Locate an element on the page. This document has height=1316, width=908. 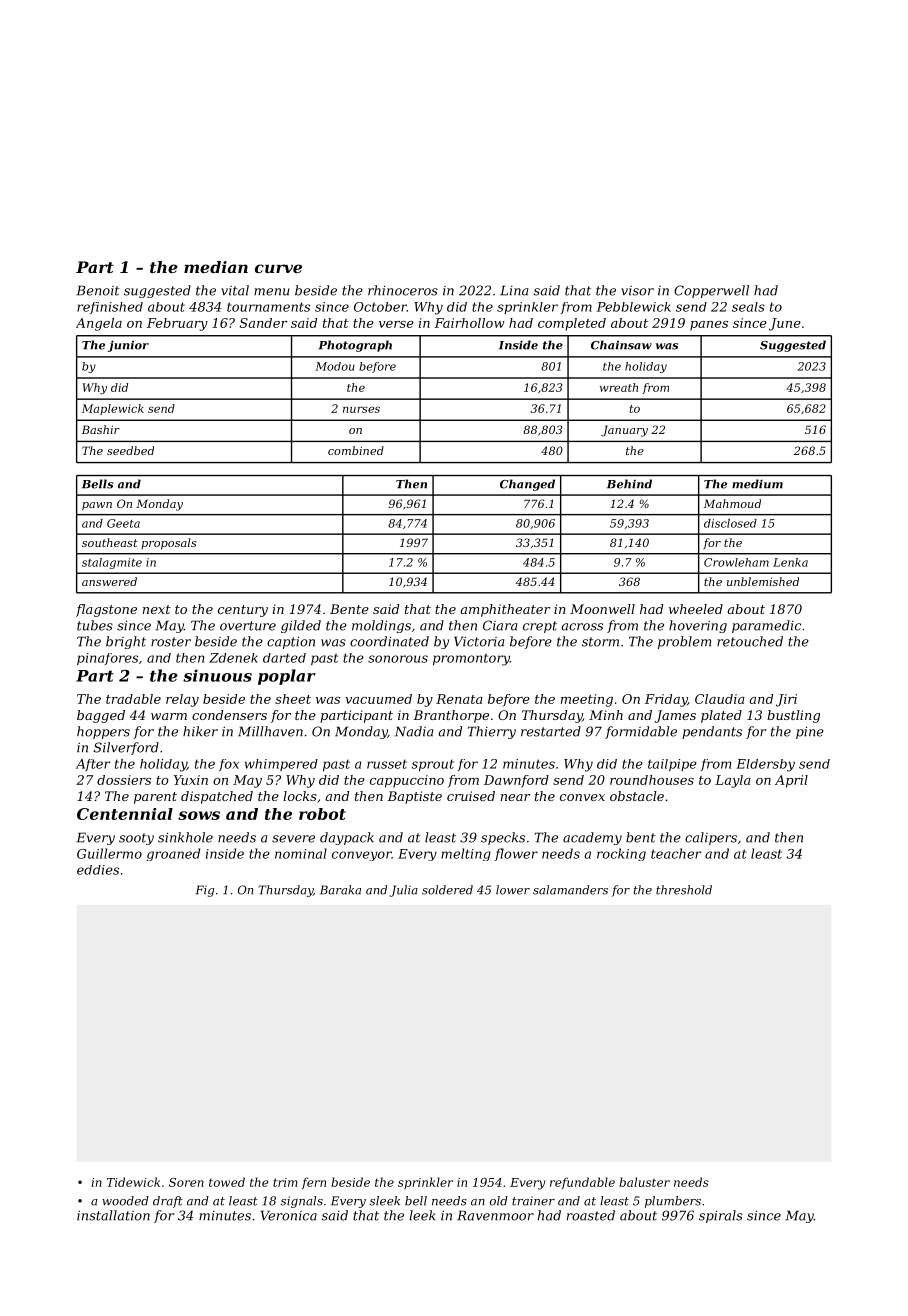
Lina is located at coordinates (514, 290).
